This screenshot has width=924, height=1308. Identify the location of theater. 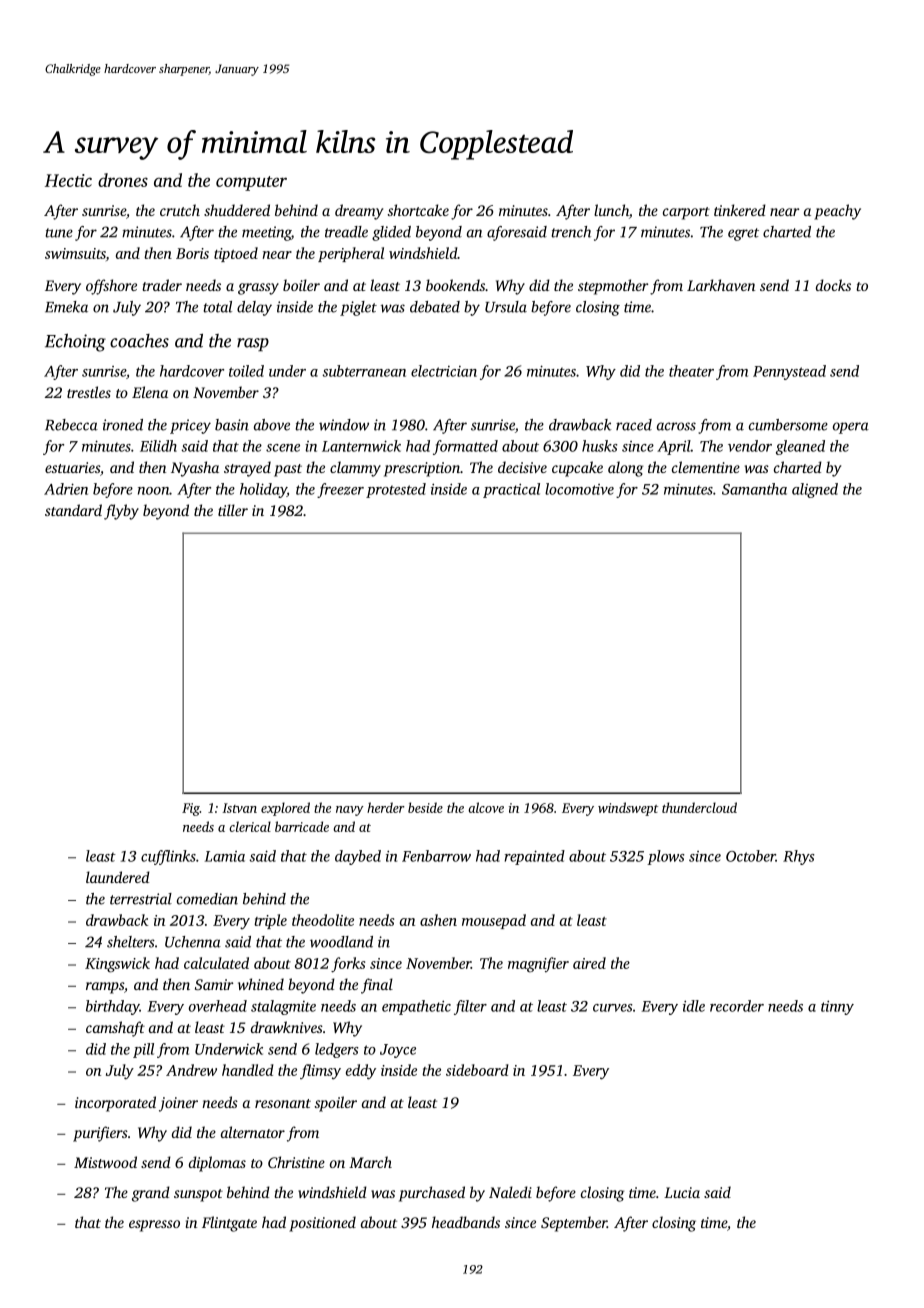
(691, 371).
